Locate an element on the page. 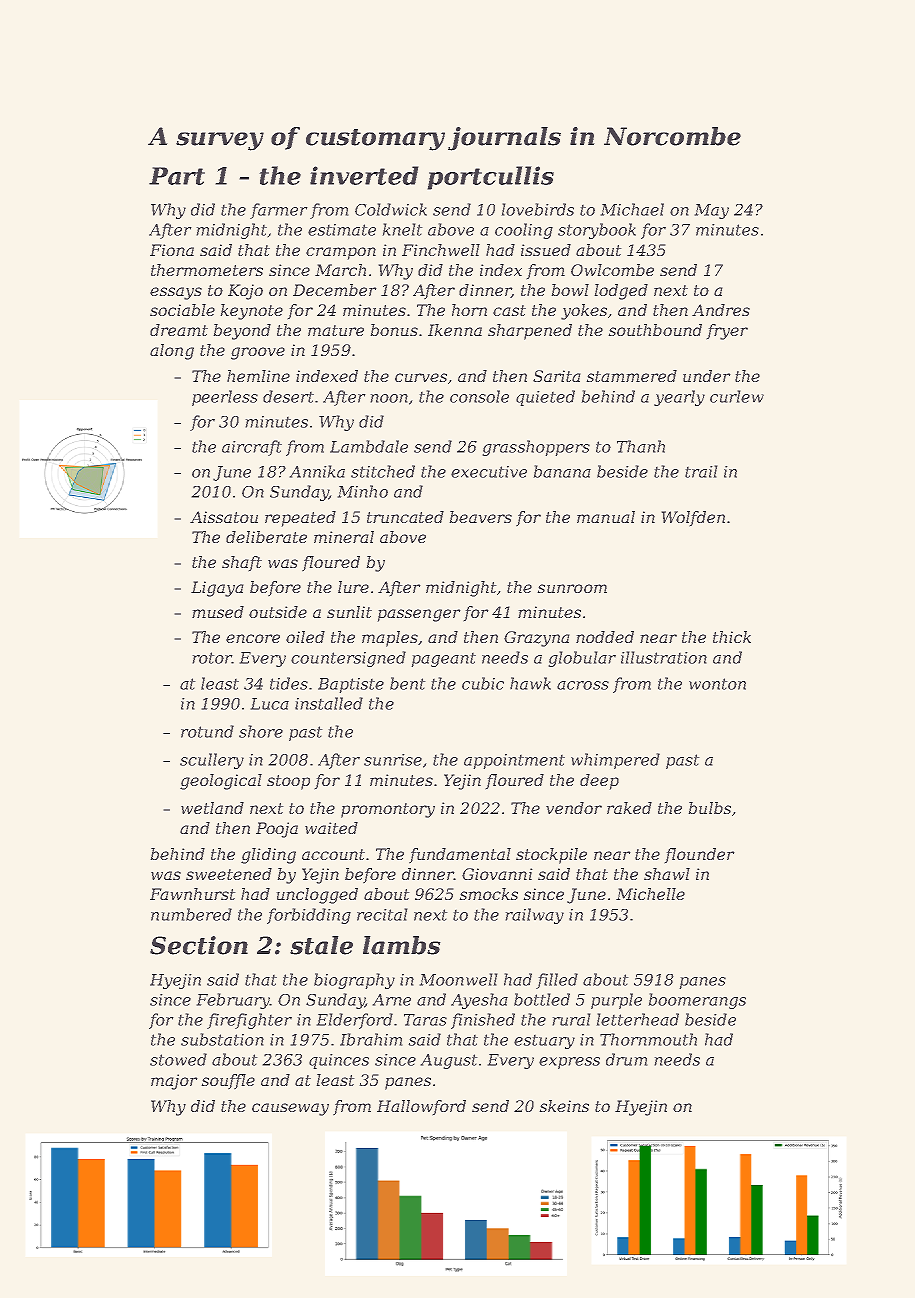  souffle is located at coordinates (228, 1082).
